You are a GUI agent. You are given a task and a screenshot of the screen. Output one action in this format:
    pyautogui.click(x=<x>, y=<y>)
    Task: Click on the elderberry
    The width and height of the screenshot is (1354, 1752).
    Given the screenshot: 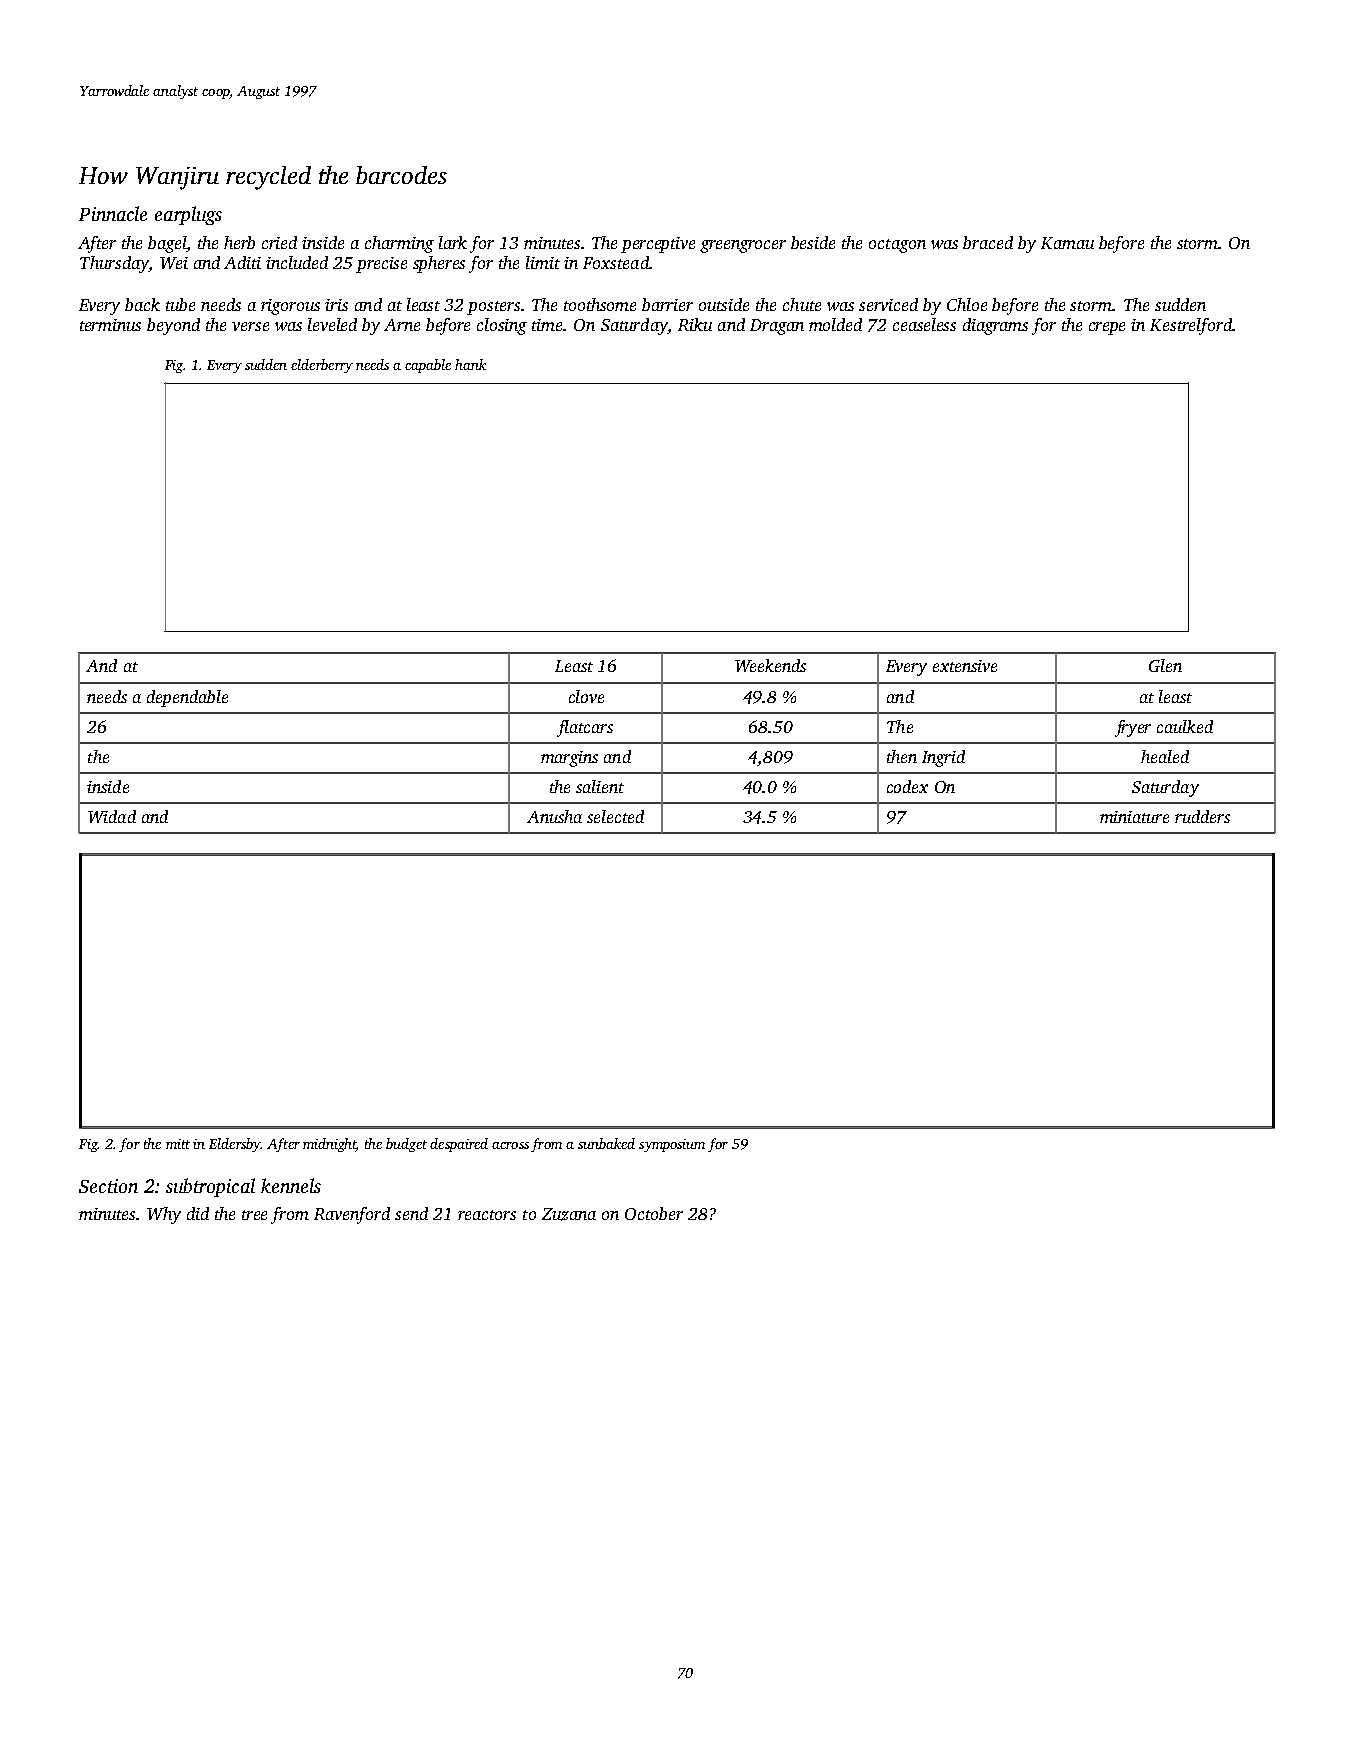 What is the action you would take?
    pyautogui.click(x=322, y=366)
